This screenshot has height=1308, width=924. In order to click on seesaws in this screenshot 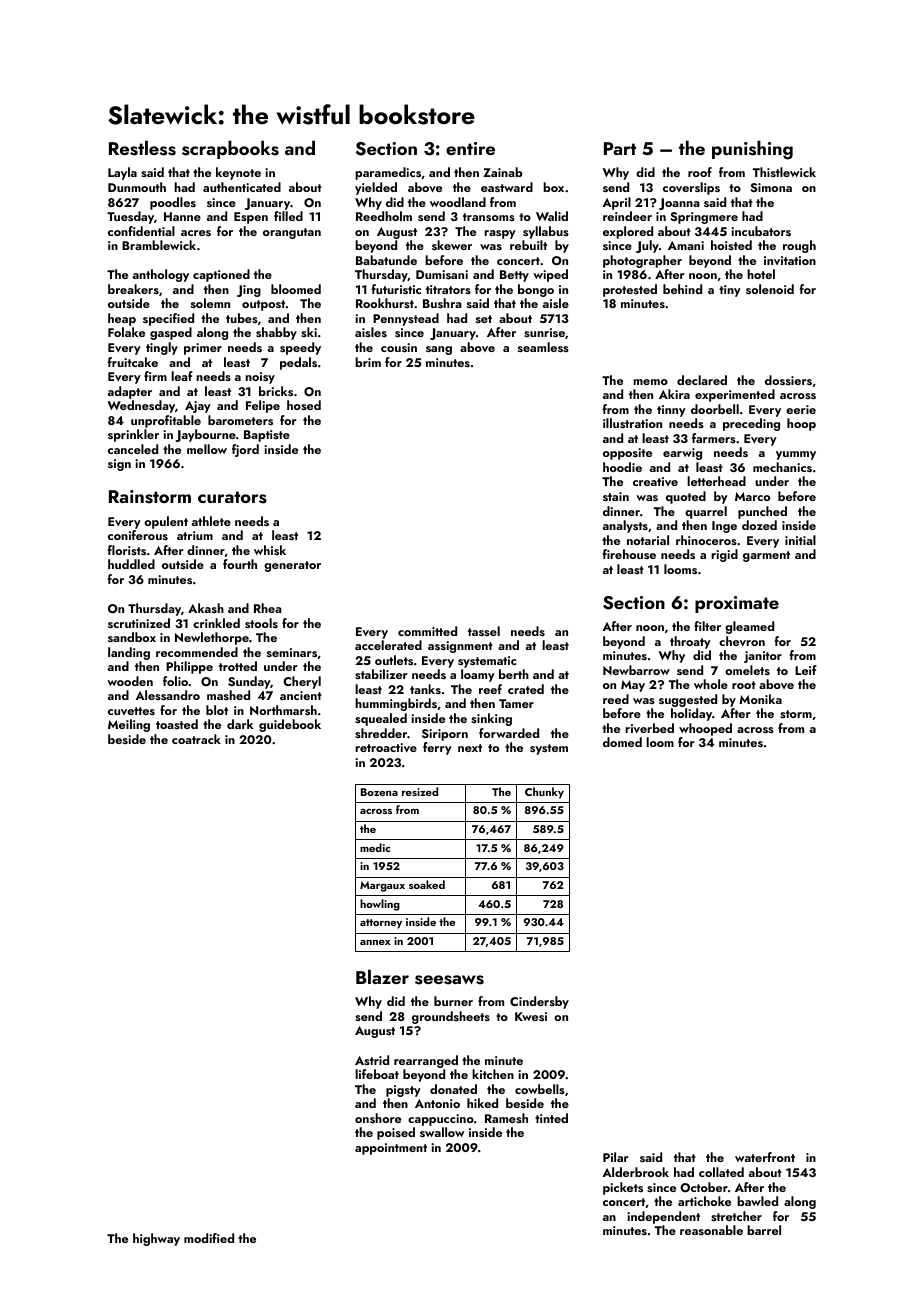, I will do `click(449, 980)`.
